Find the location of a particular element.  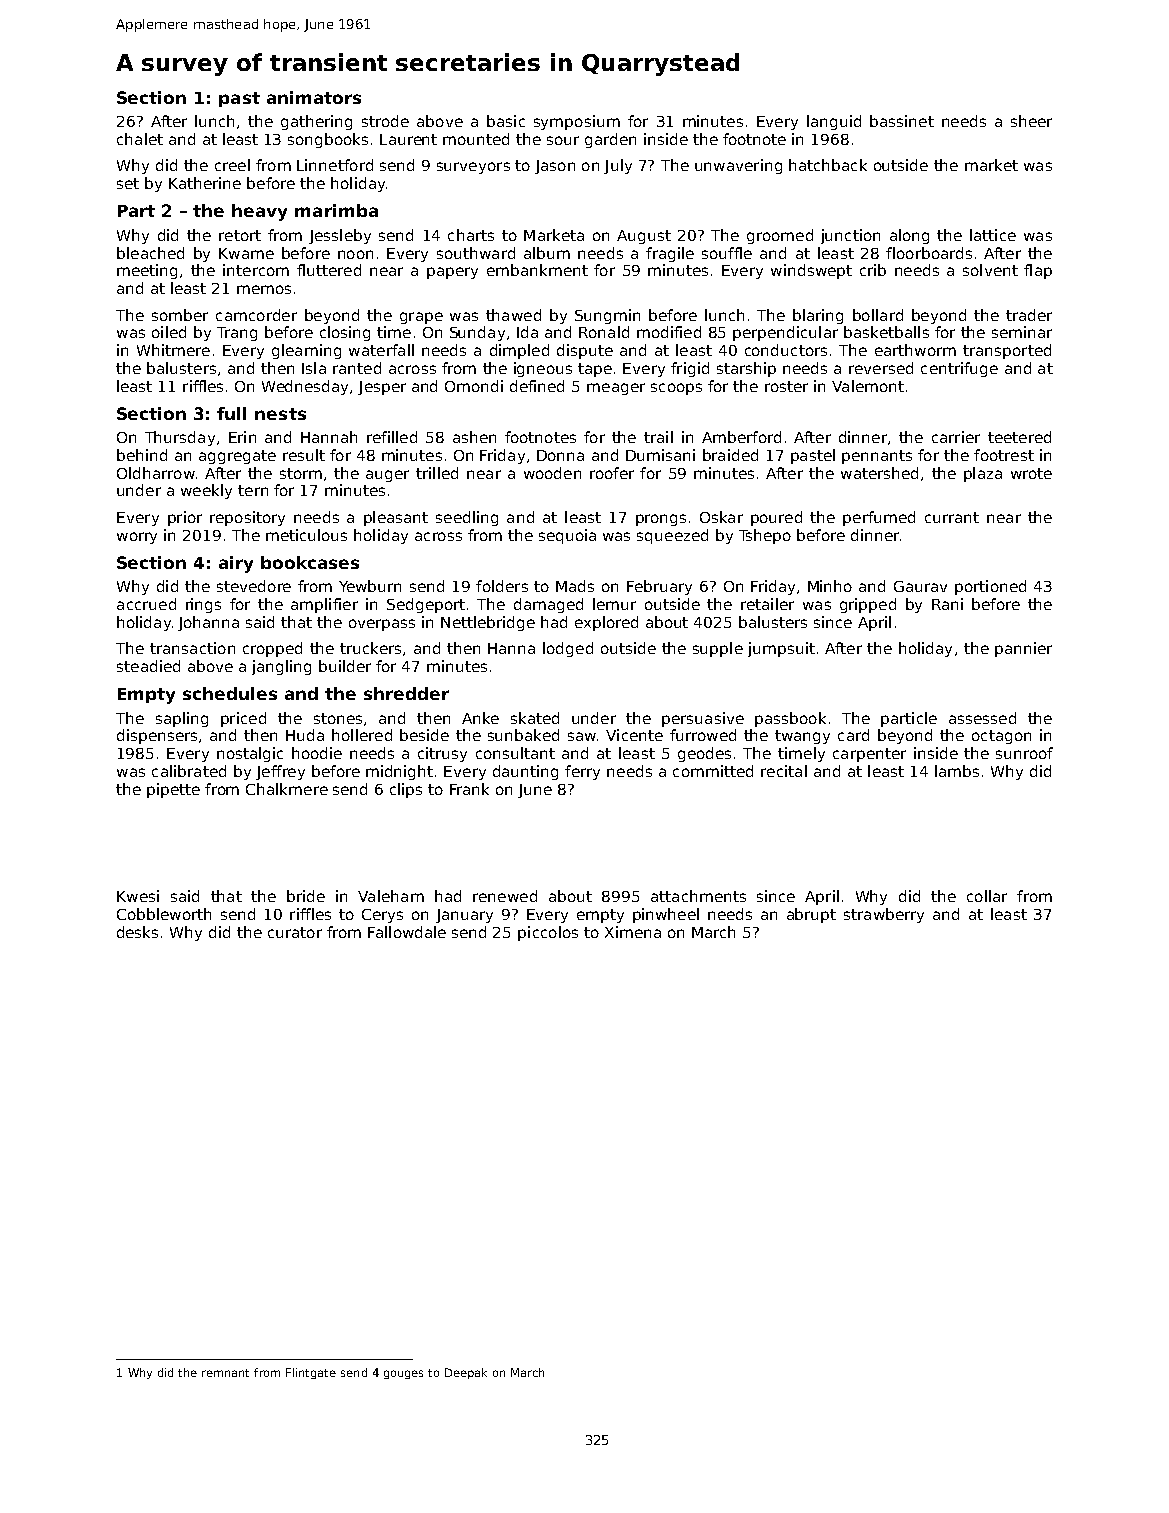

card is located at coordinates (853, 735).
